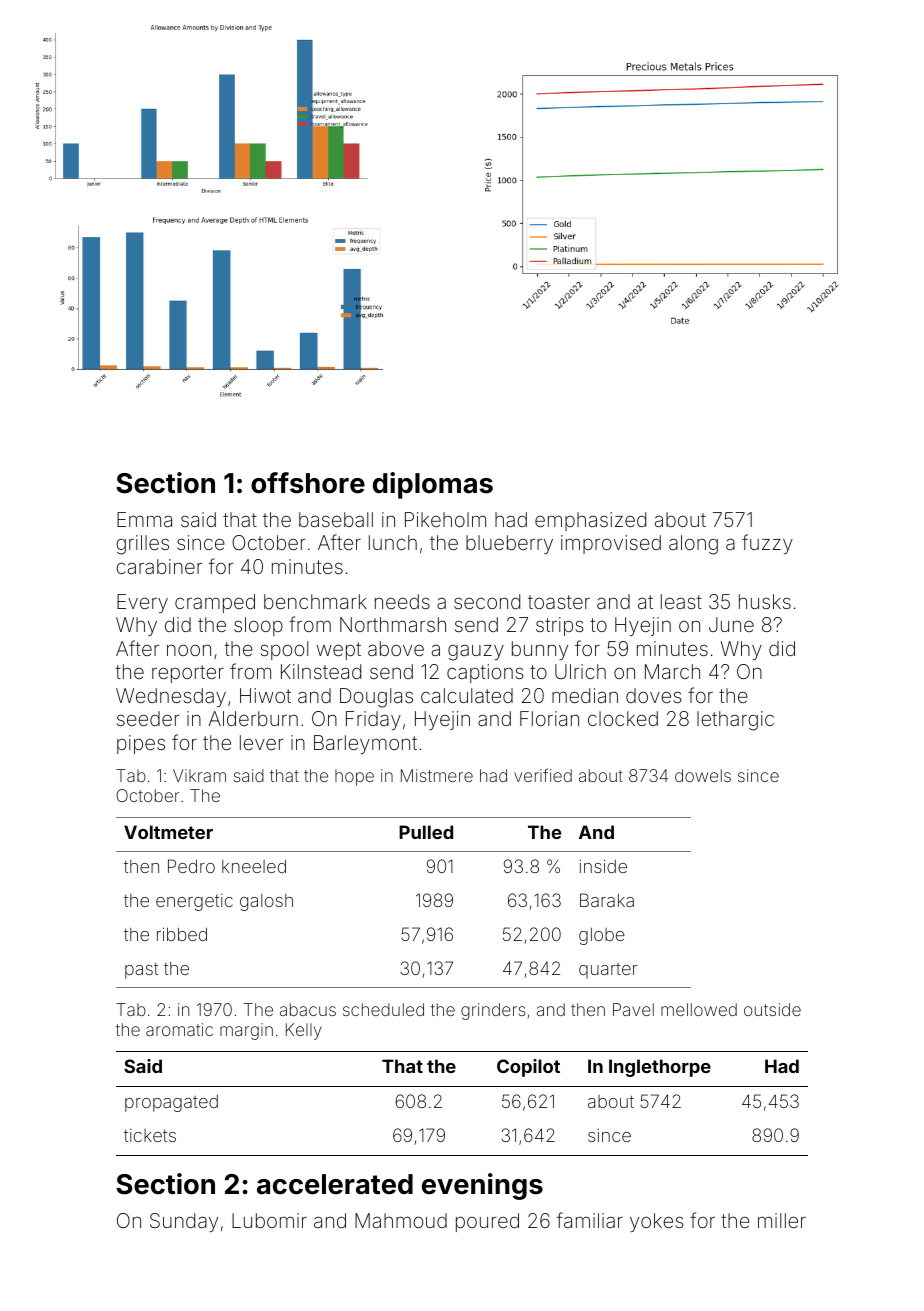  What do you see at coordinates (657, 1222) in the page?
I see `yokes` at bounding box center [657, 1222].
